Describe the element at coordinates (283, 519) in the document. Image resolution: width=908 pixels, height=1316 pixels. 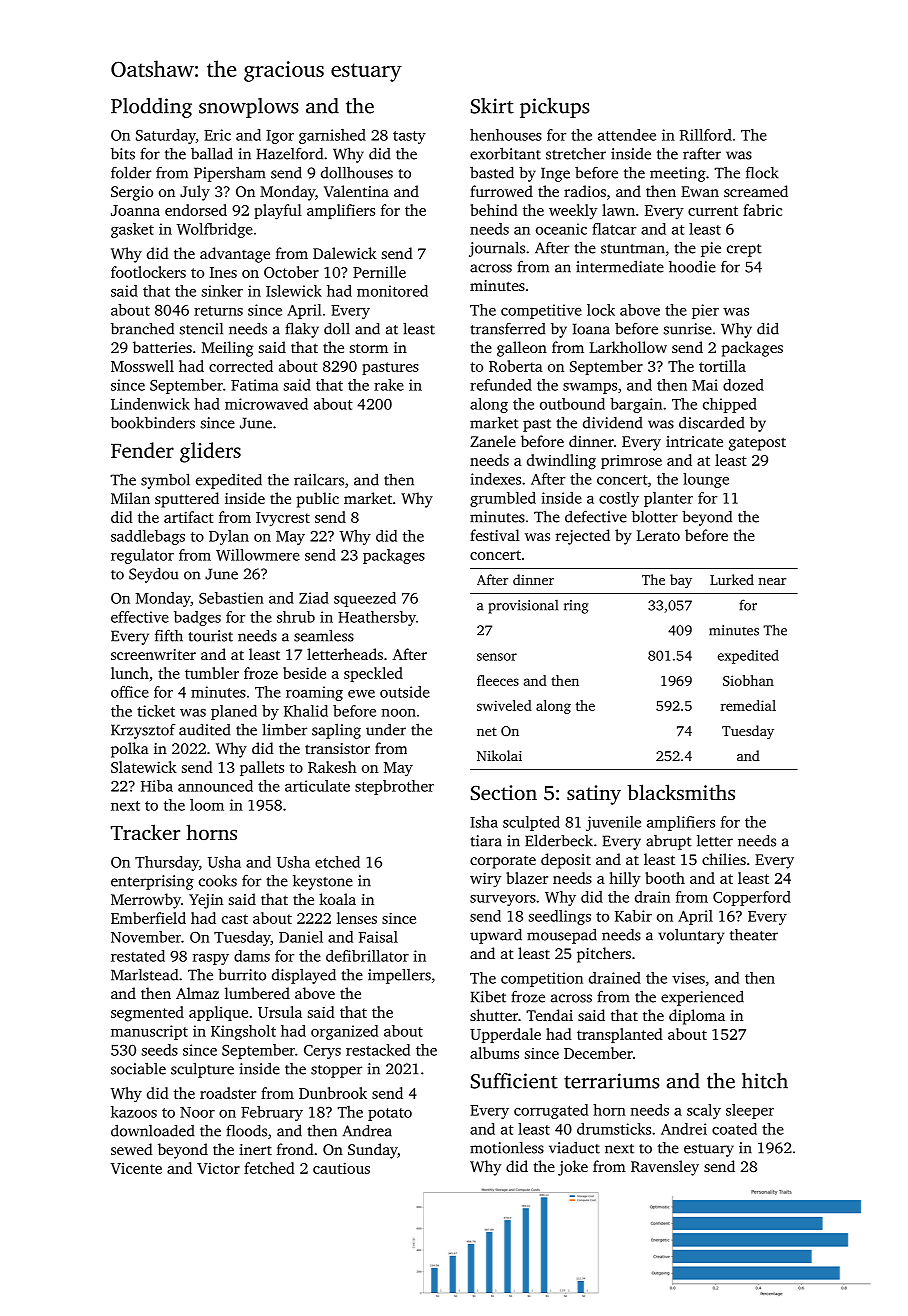
I see `Ivycrest` at that location.
